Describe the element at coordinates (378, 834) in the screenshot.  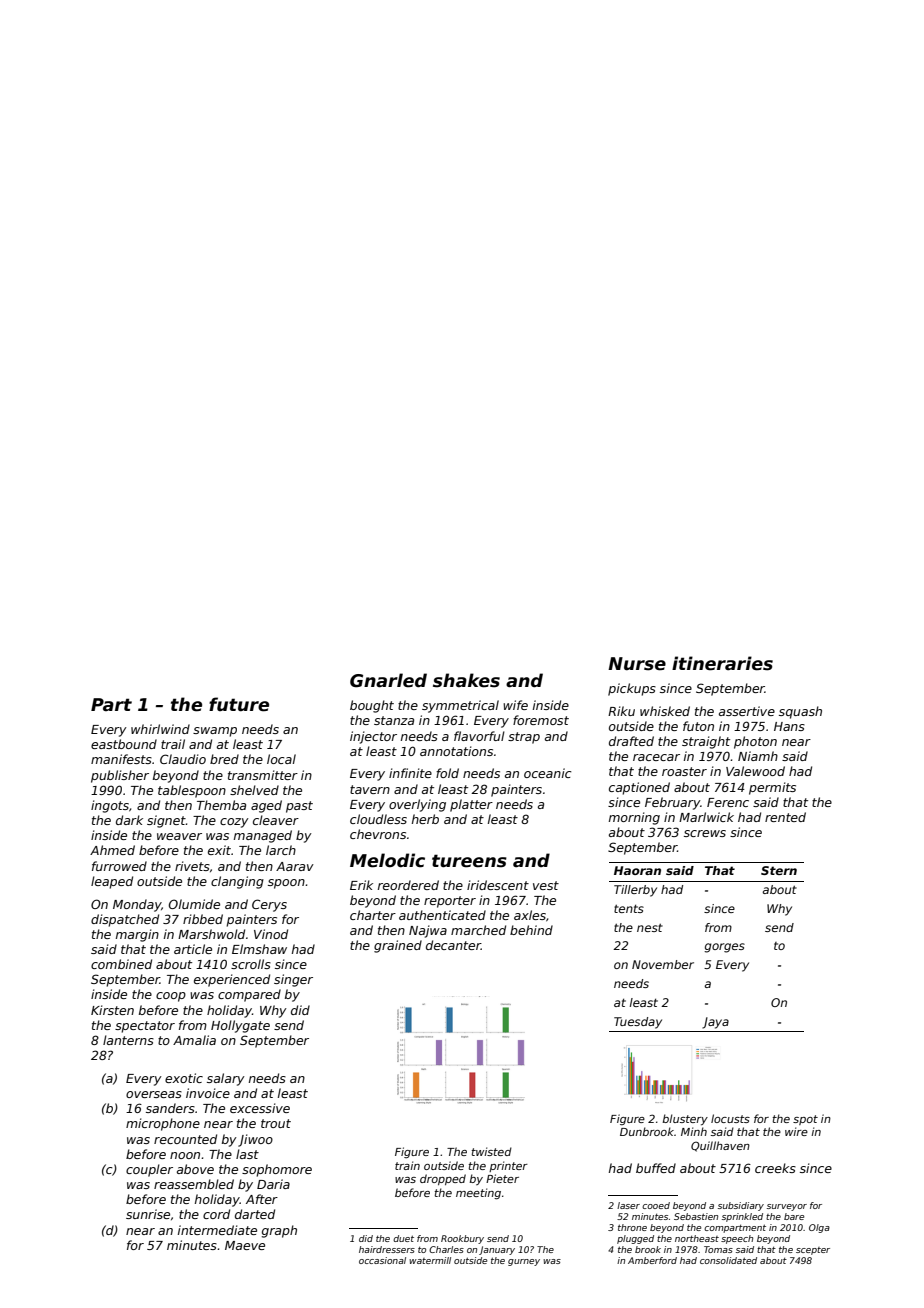
I see `chevrons` at that location.
